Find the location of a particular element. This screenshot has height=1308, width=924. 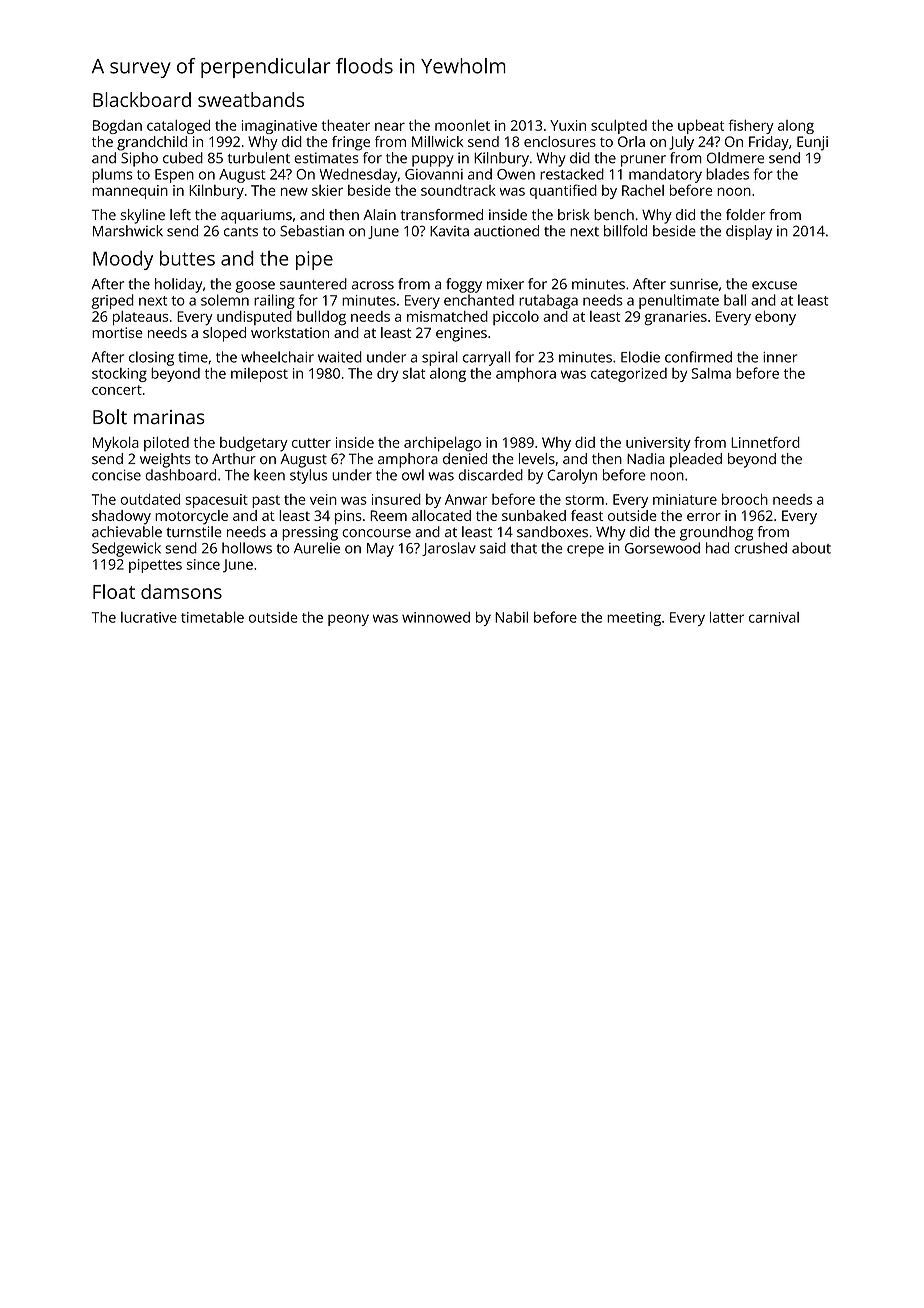

mixer is located at coordinates (505, 284).
